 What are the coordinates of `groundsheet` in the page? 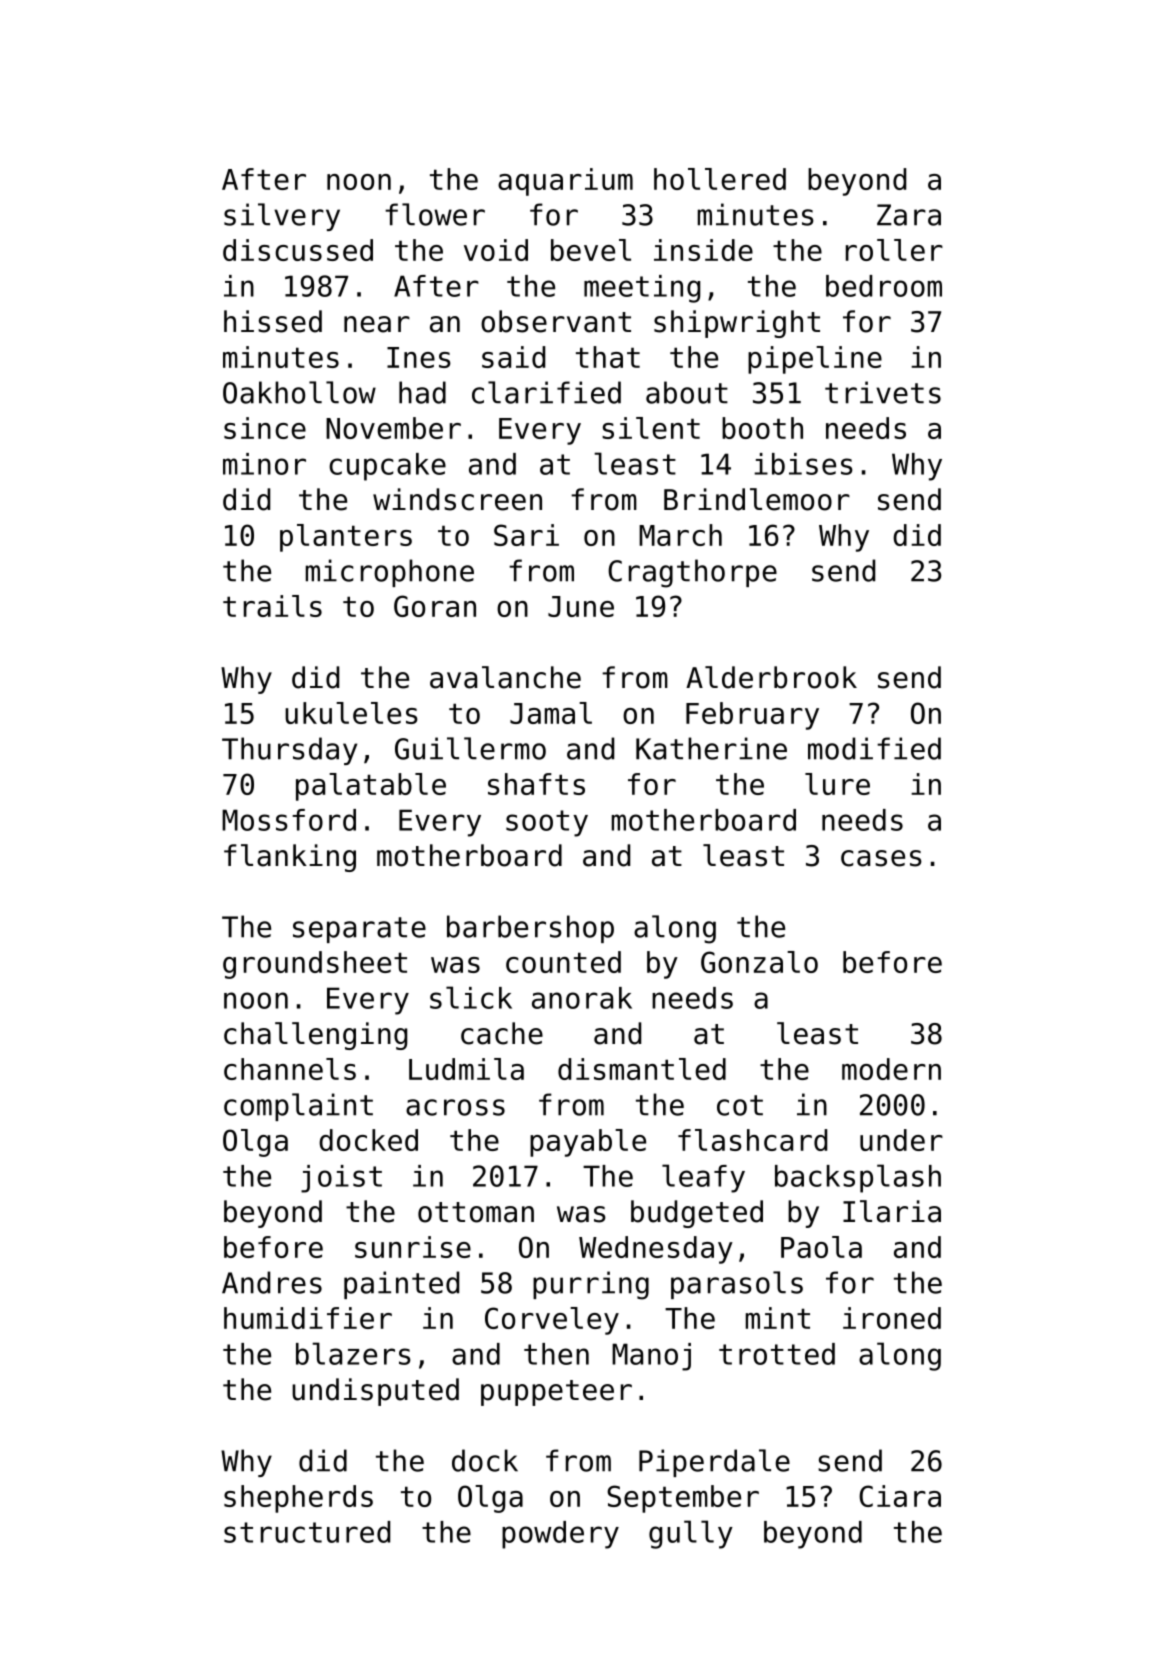 It's located at (315, 965).
